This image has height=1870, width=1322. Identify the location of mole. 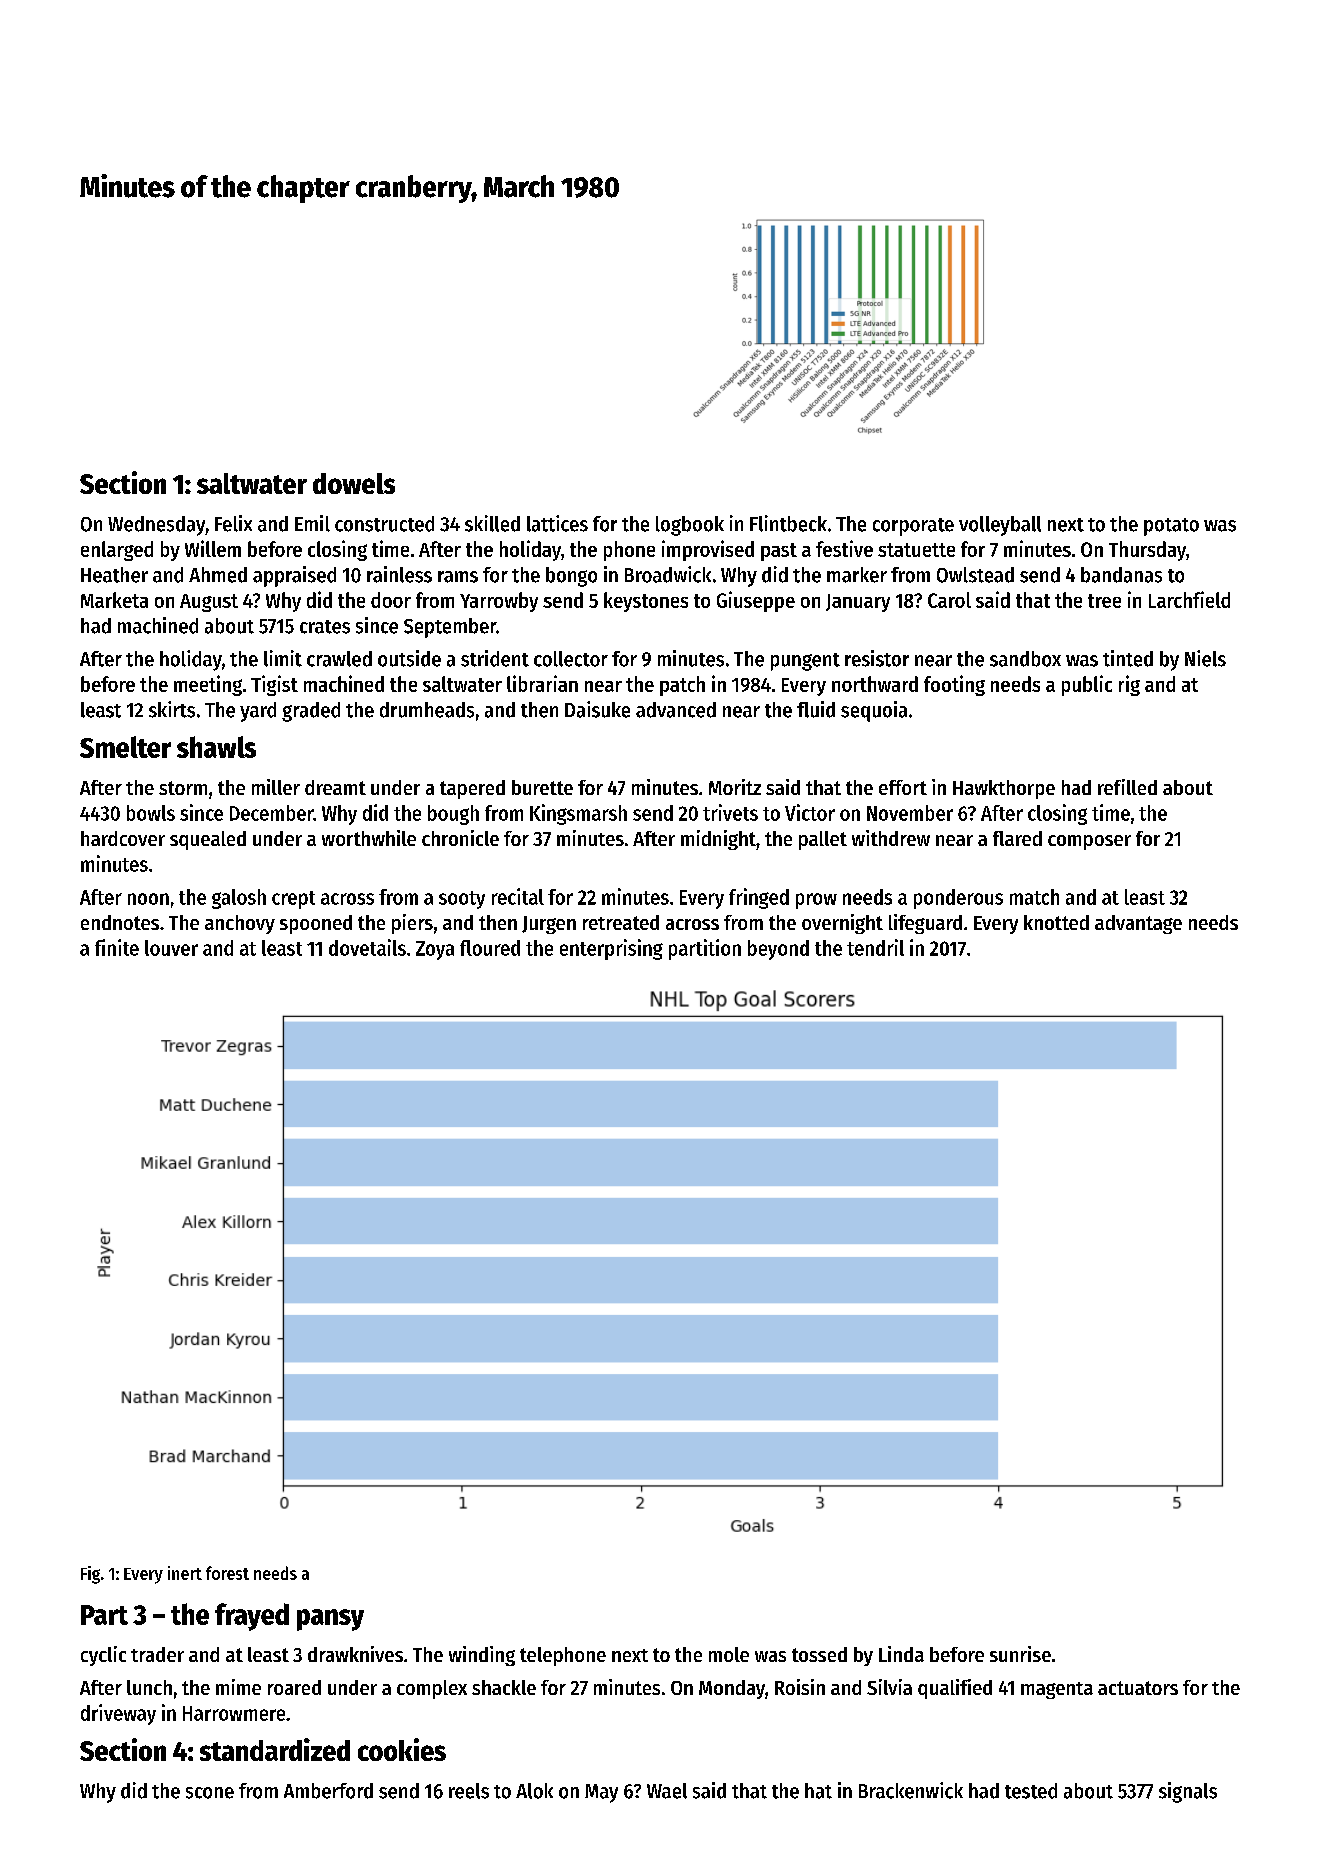
(729, 1654).
